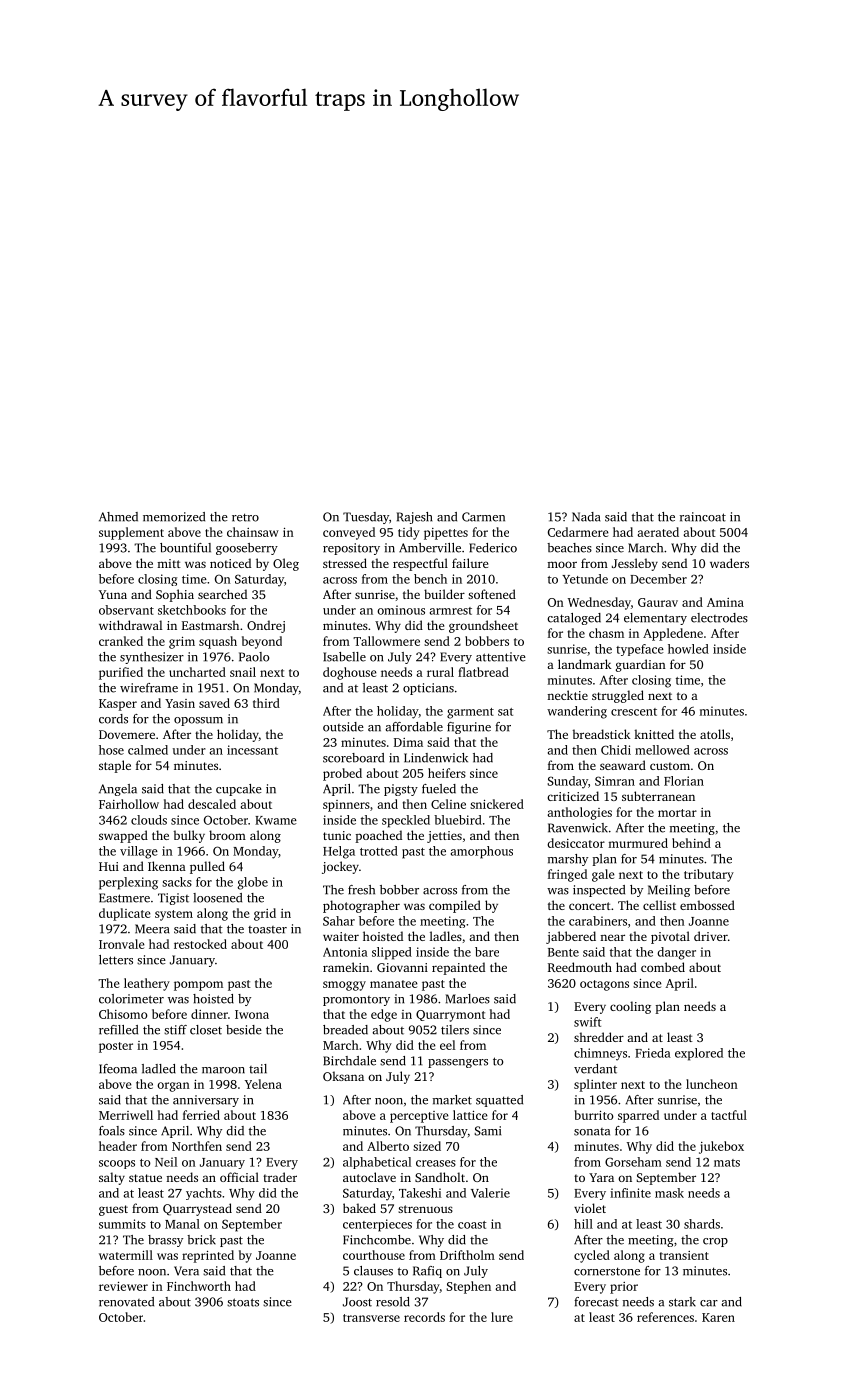 Image resolution: width=849 pixels, height=1400 pixels. Describe the element at coordinates (243, 1302) in the screenshot. I see `stoats` at that location.
